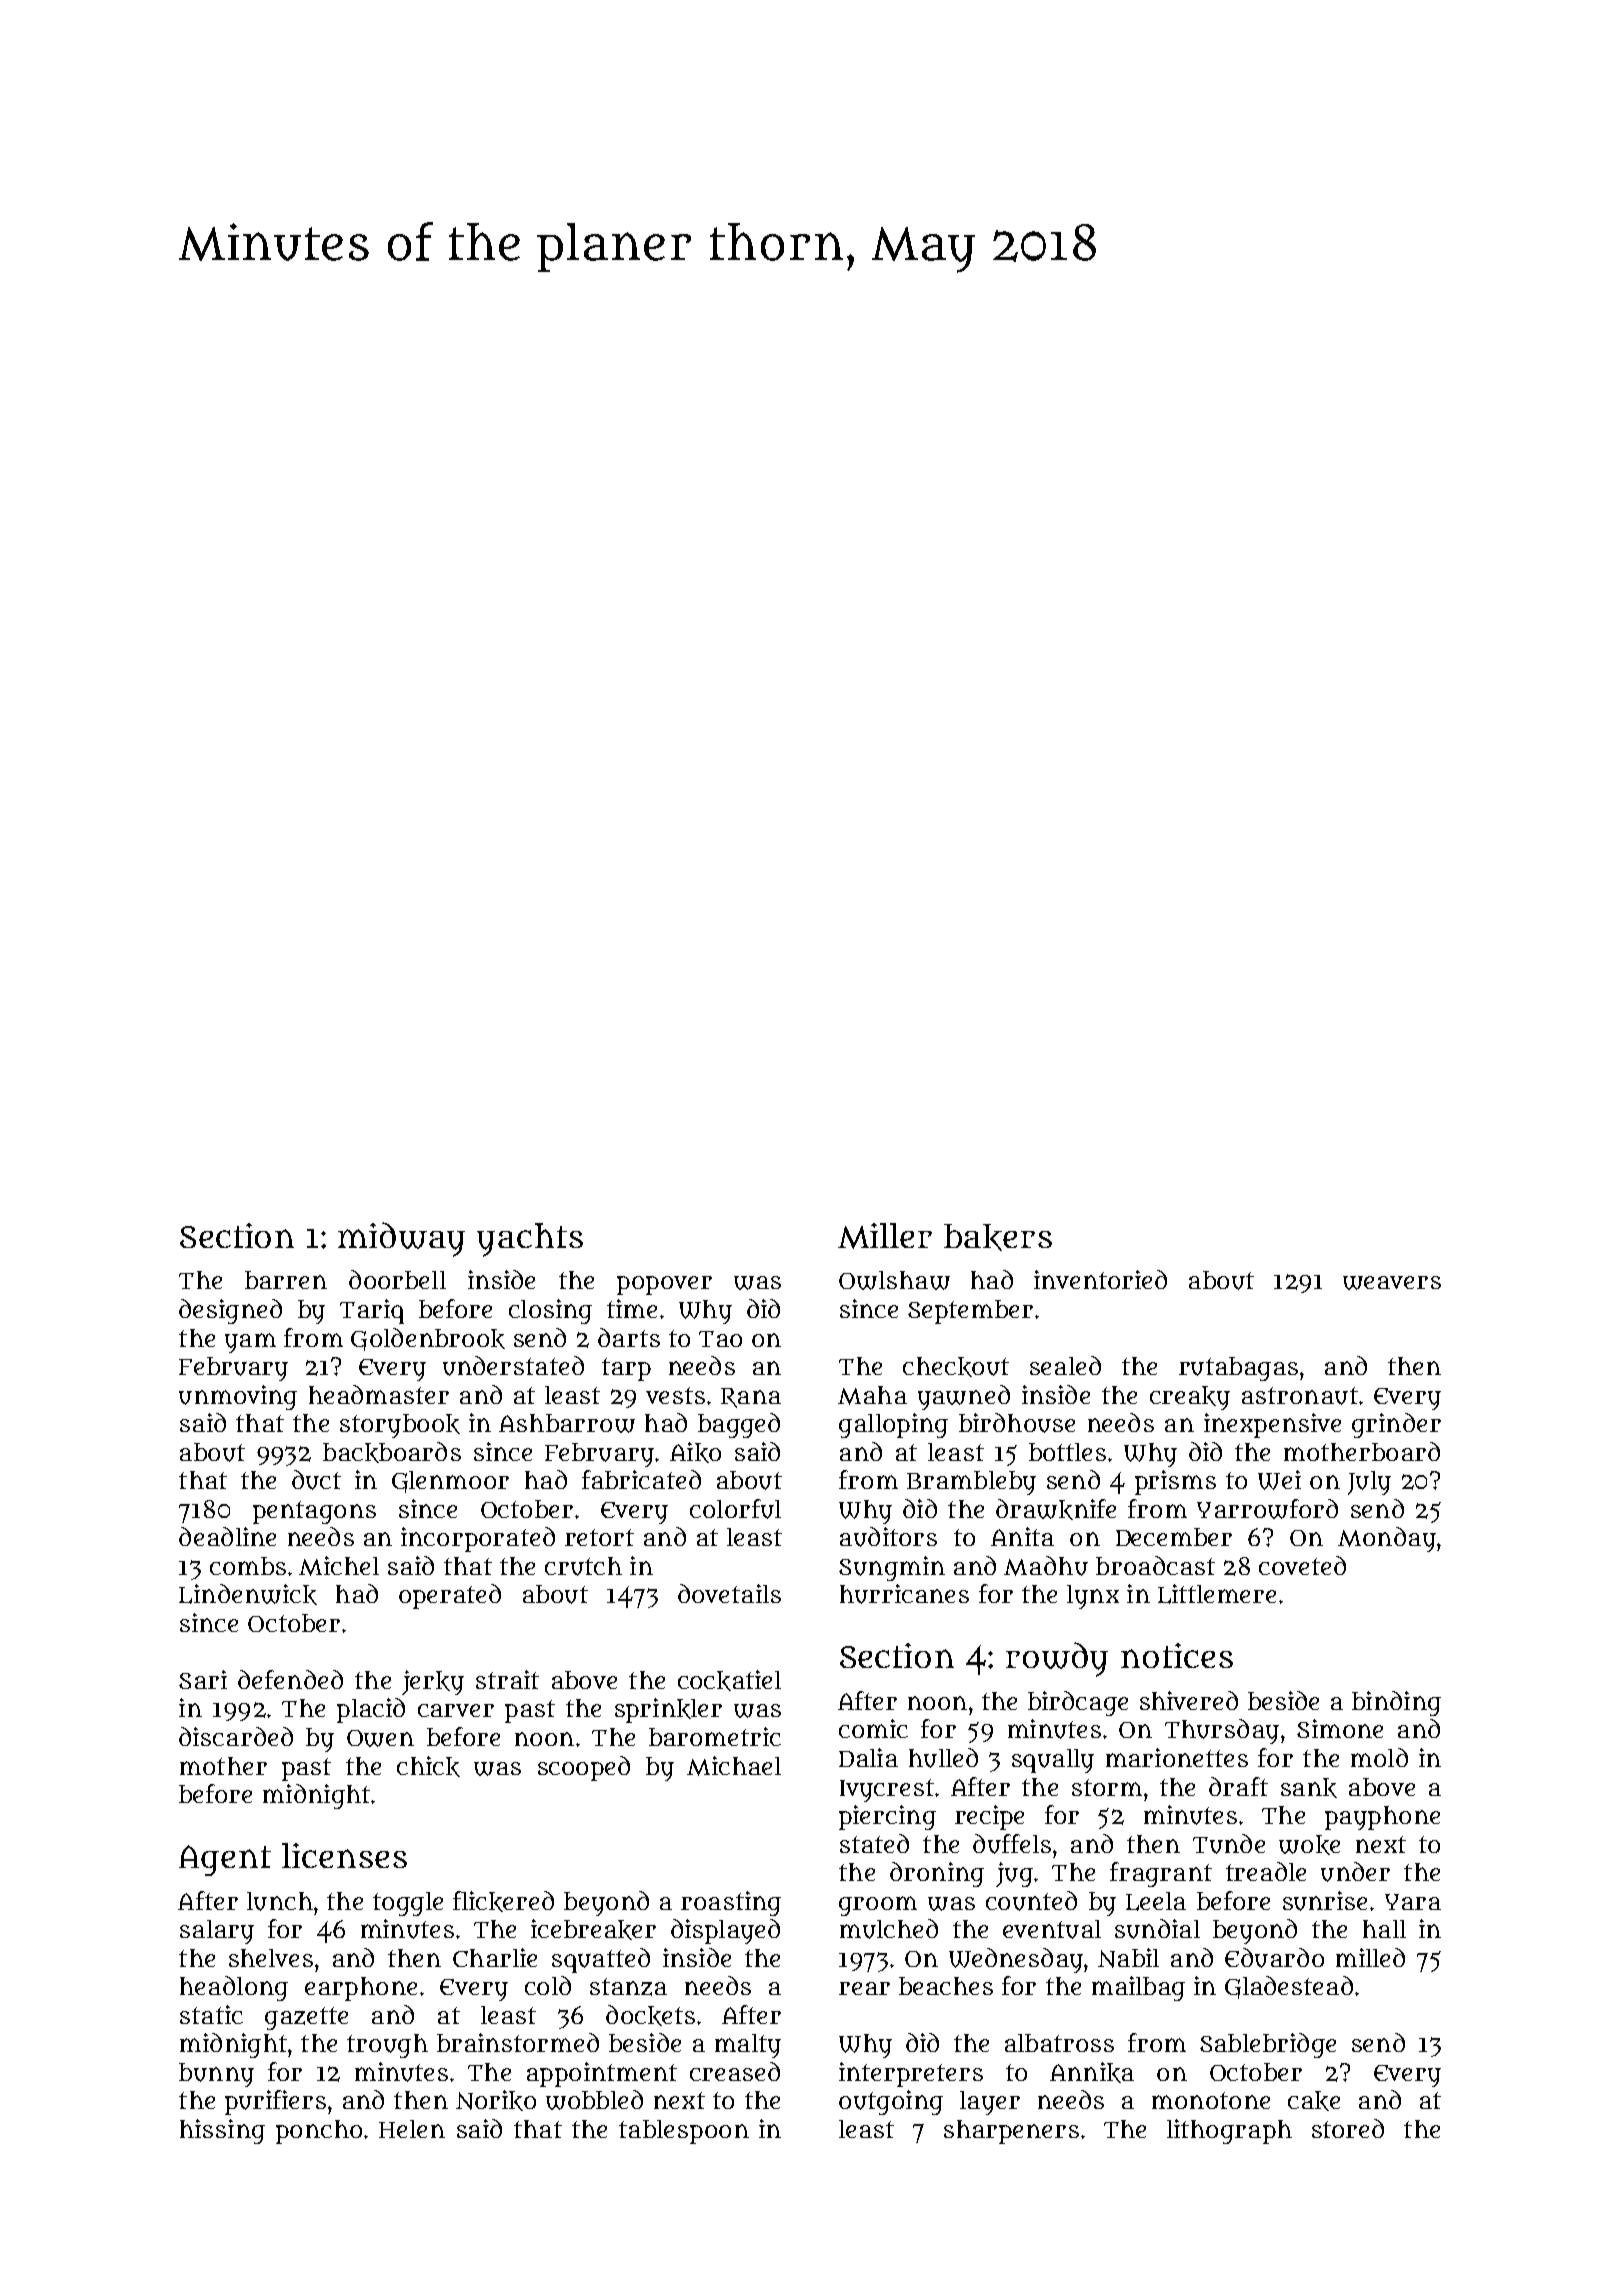 This screenshot has height=2292, width=1620. I want to click on Miller, so click(885, 1236).
